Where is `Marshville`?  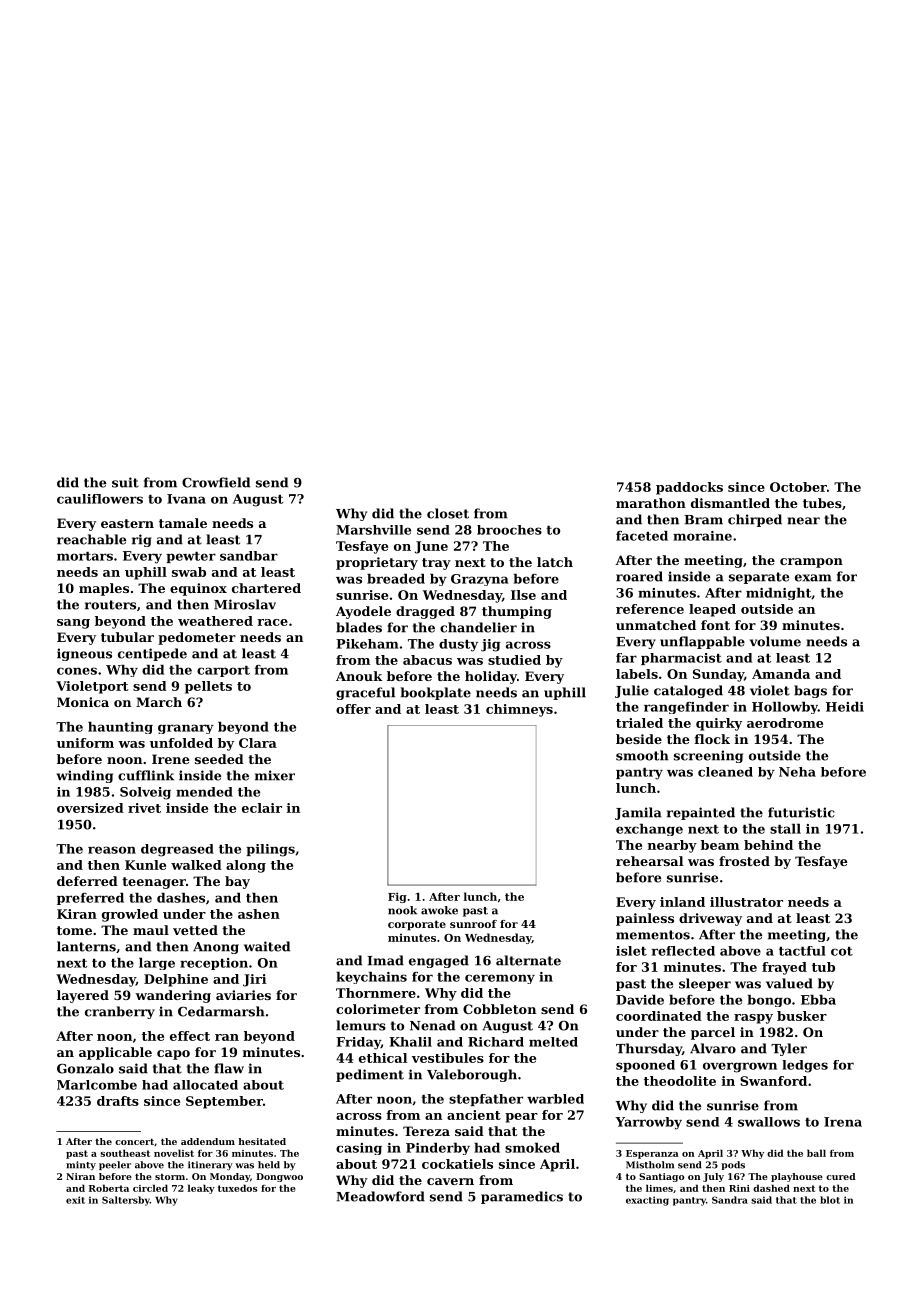
Marshville is located at coordinates (373, 530).
